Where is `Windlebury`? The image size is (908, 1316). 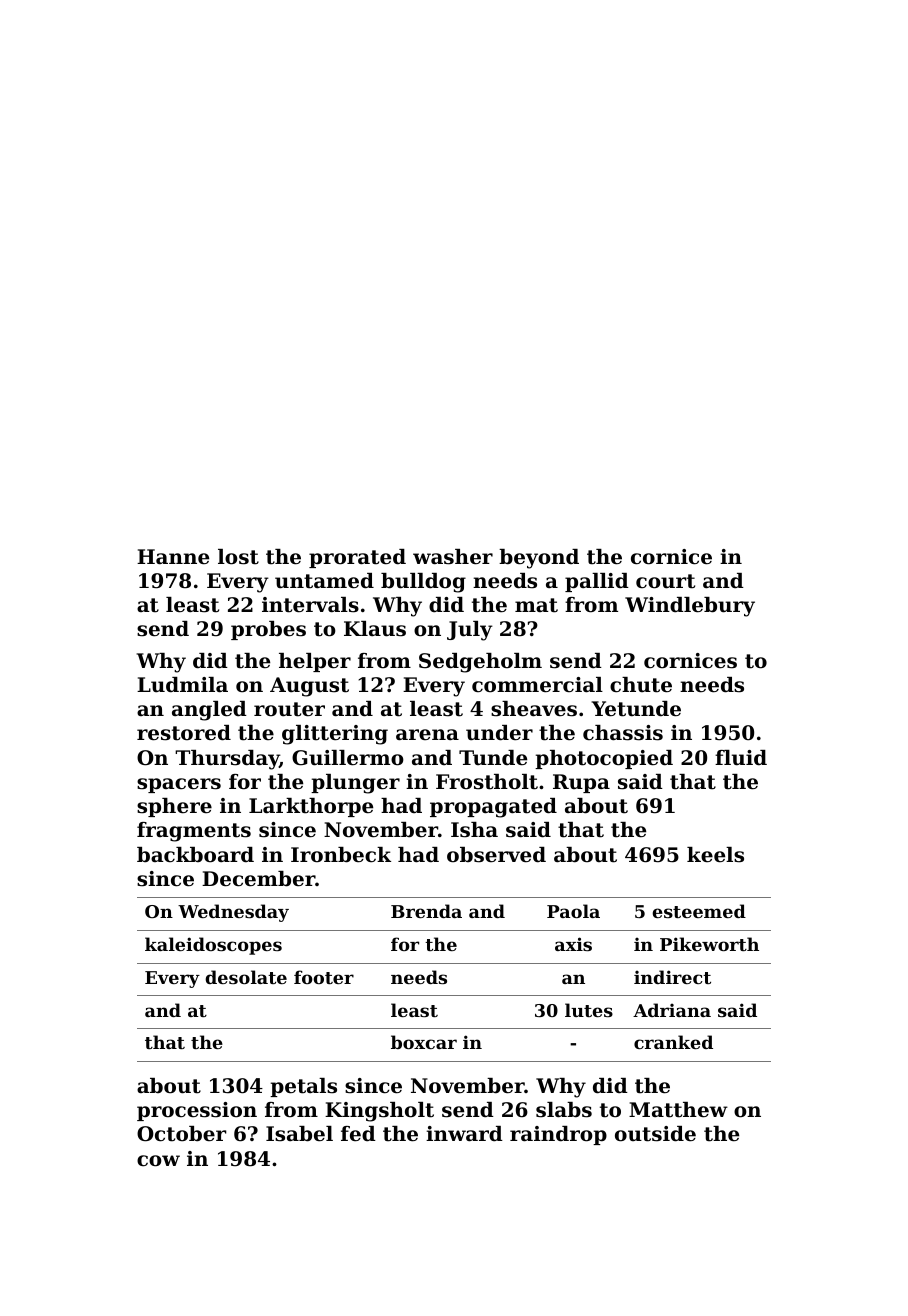
Windlebury is located at coordinates (690, 607).
